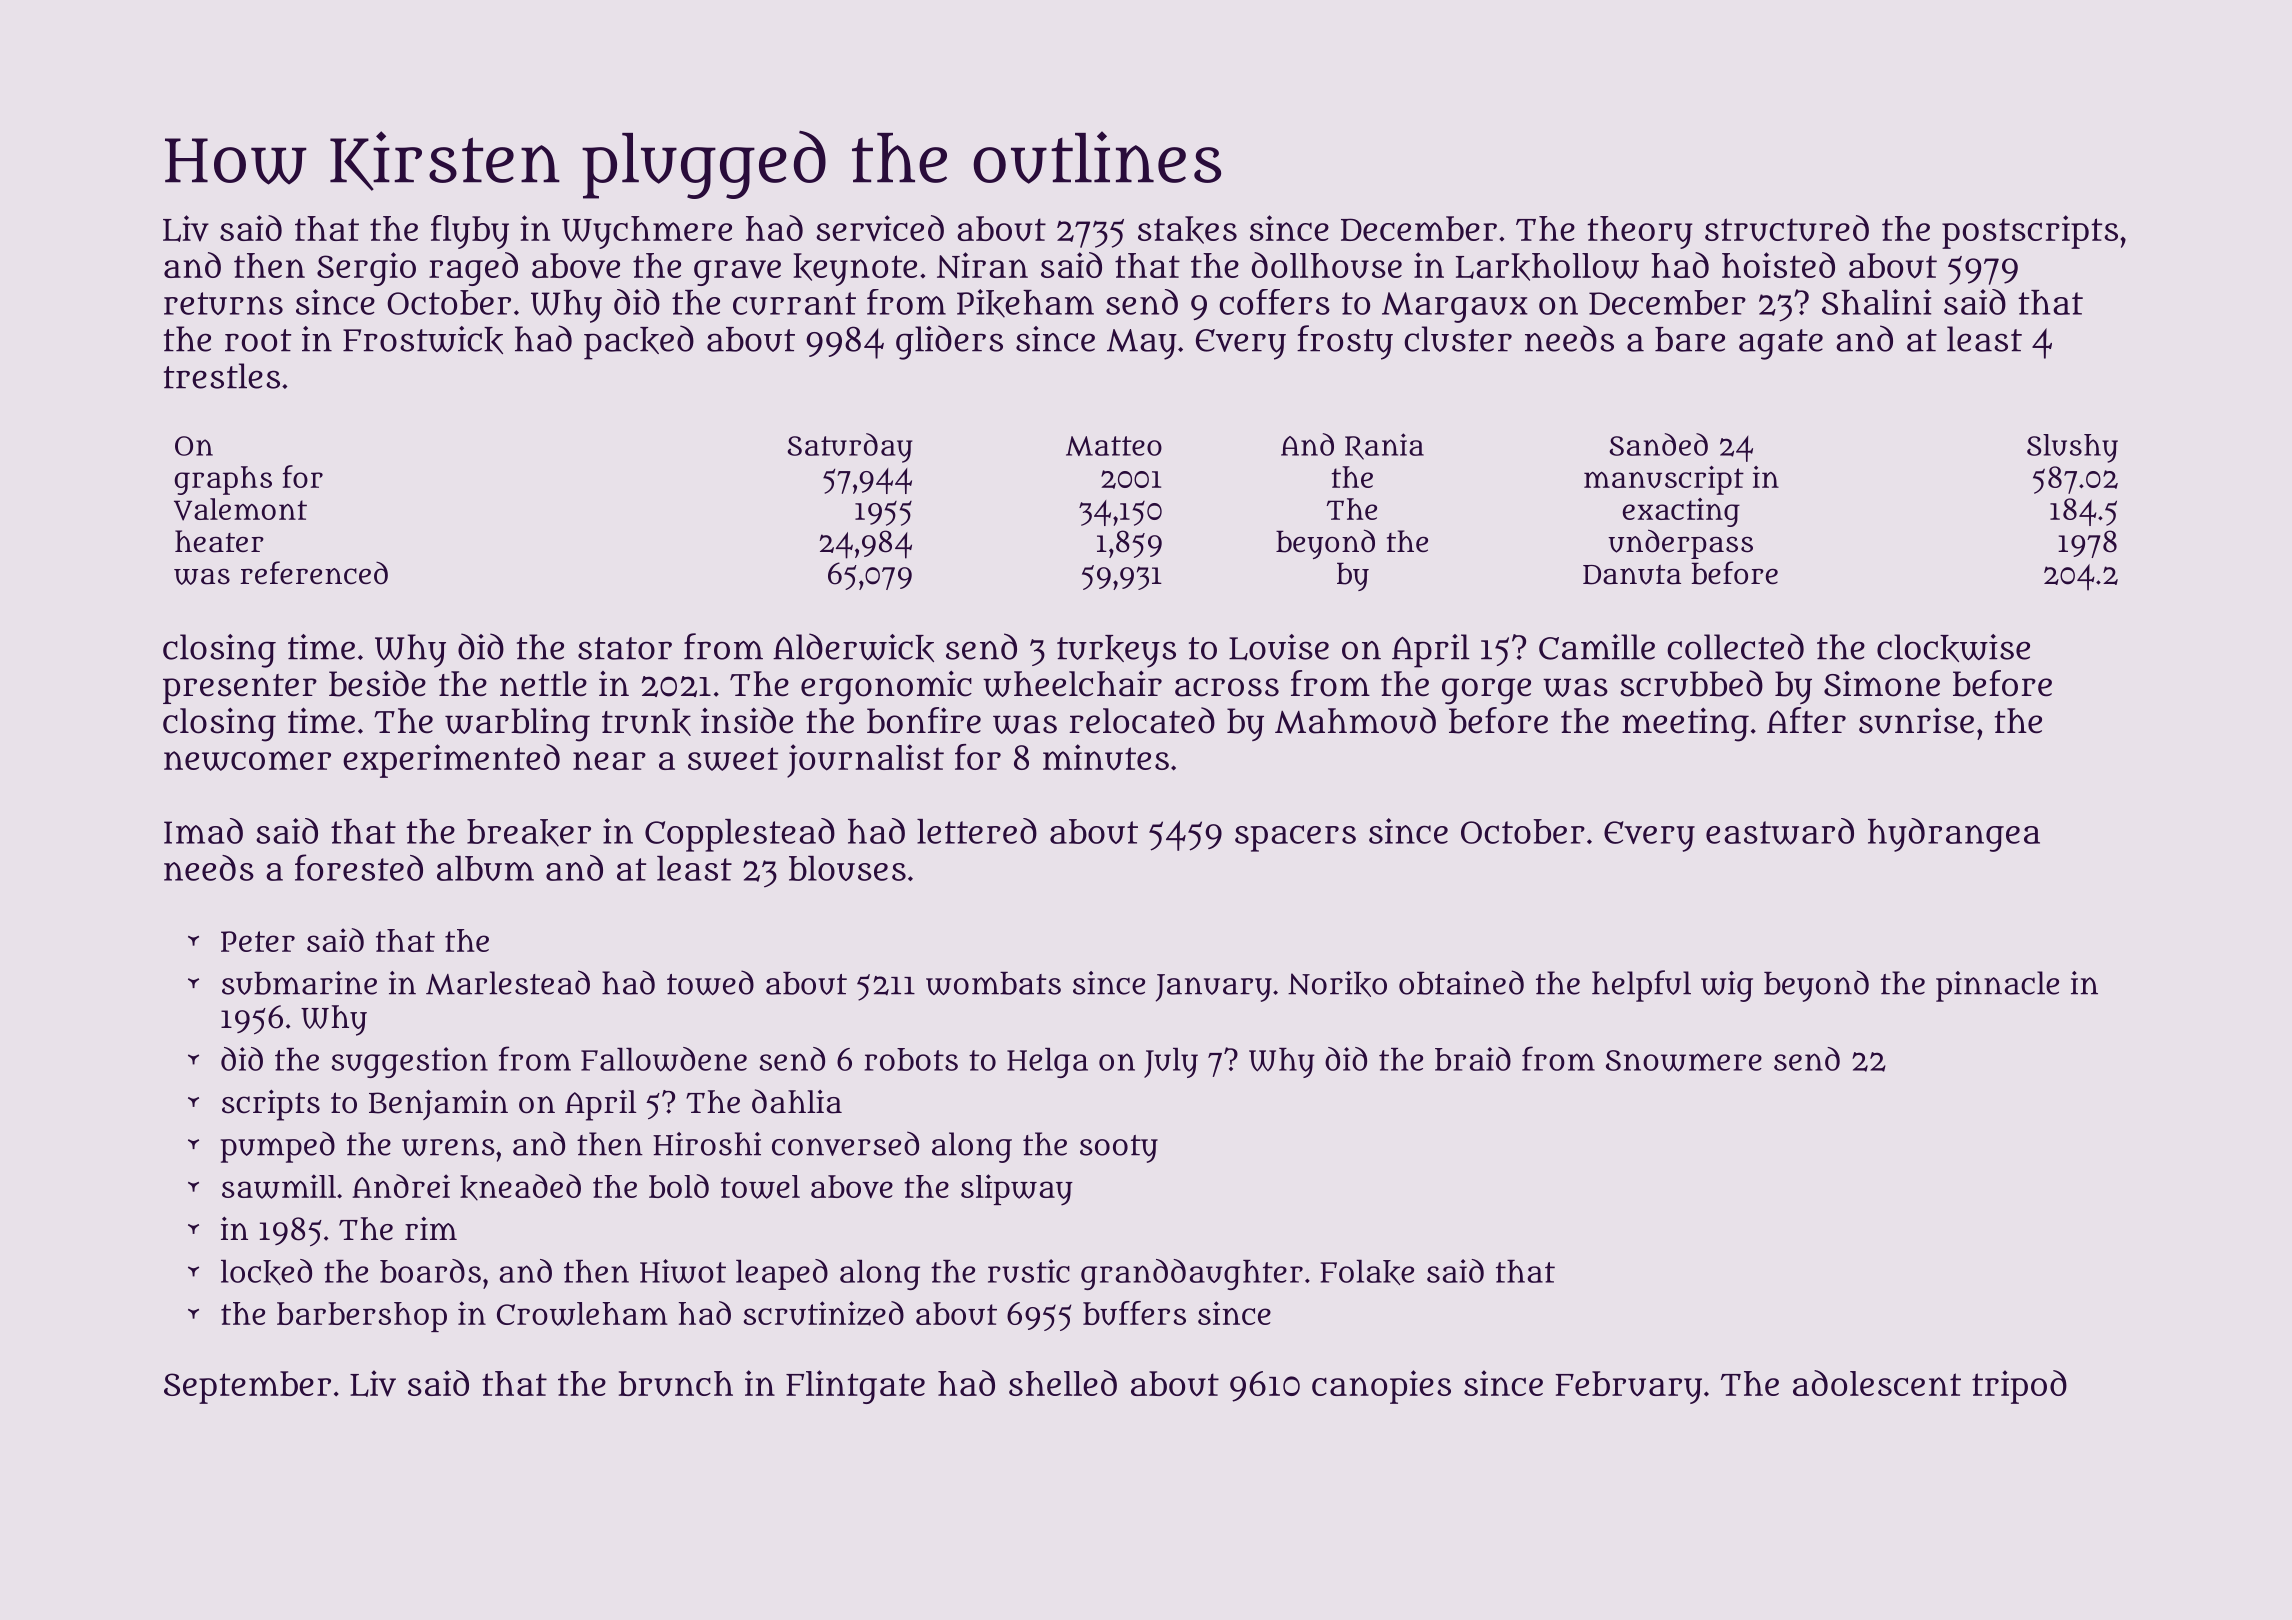 The image size is (2292, 1620). Describe the element at coordinates (1295, 838) in the screenshot. I see `spacers` at that location.
